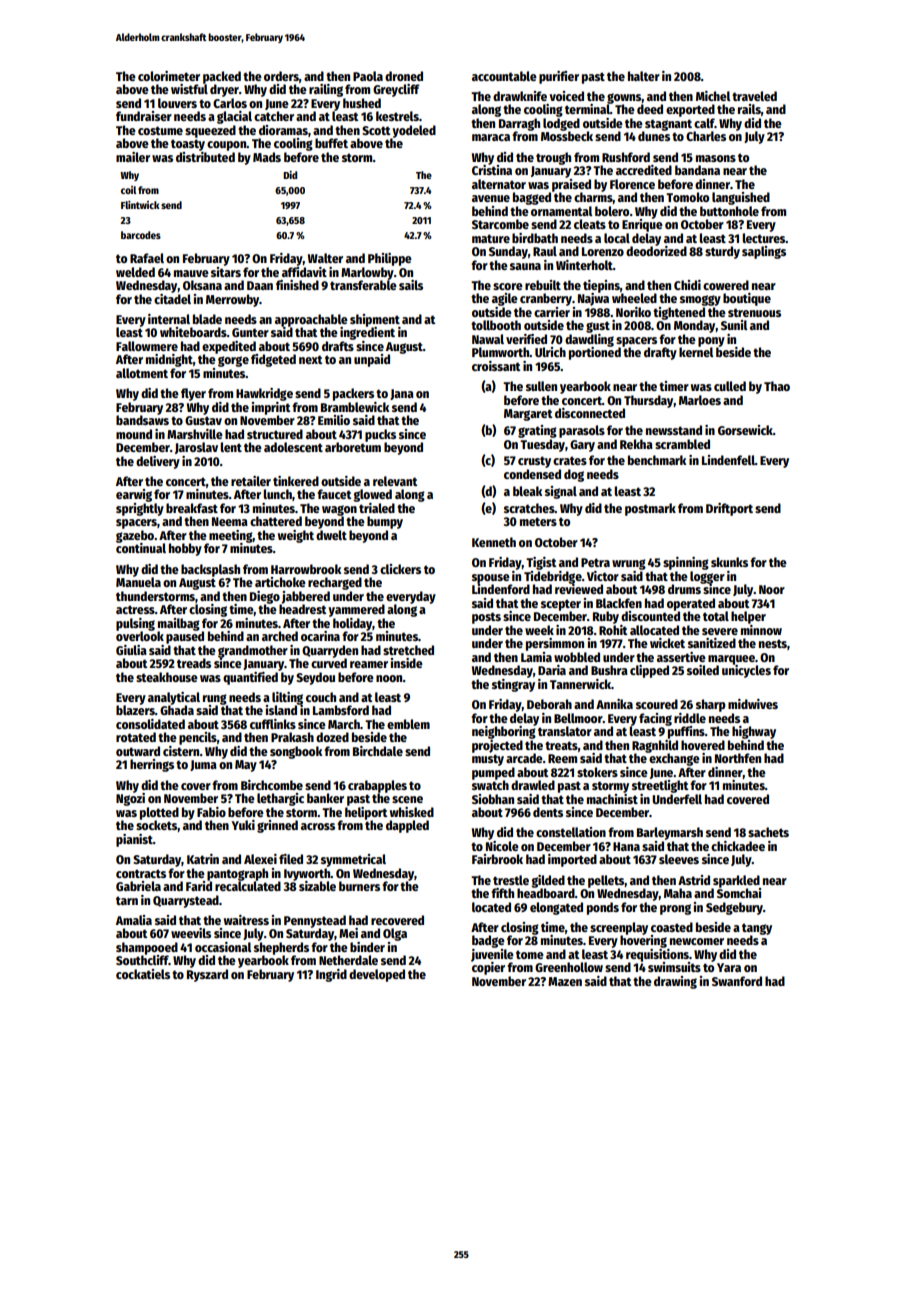  I want to click on emblem, so click(408, 724).
